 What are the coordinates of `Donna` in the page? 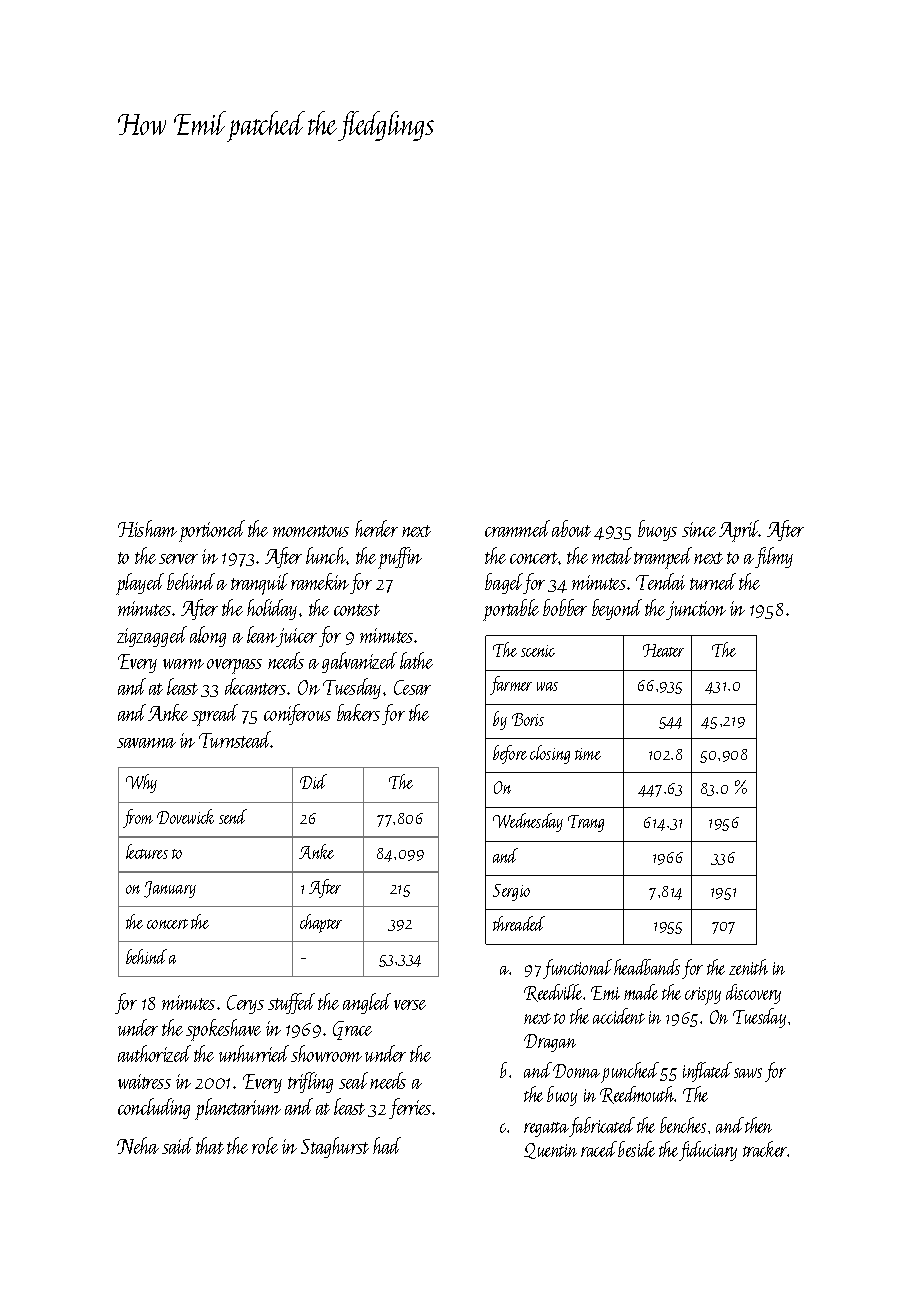 It's located at (576, 1071).
